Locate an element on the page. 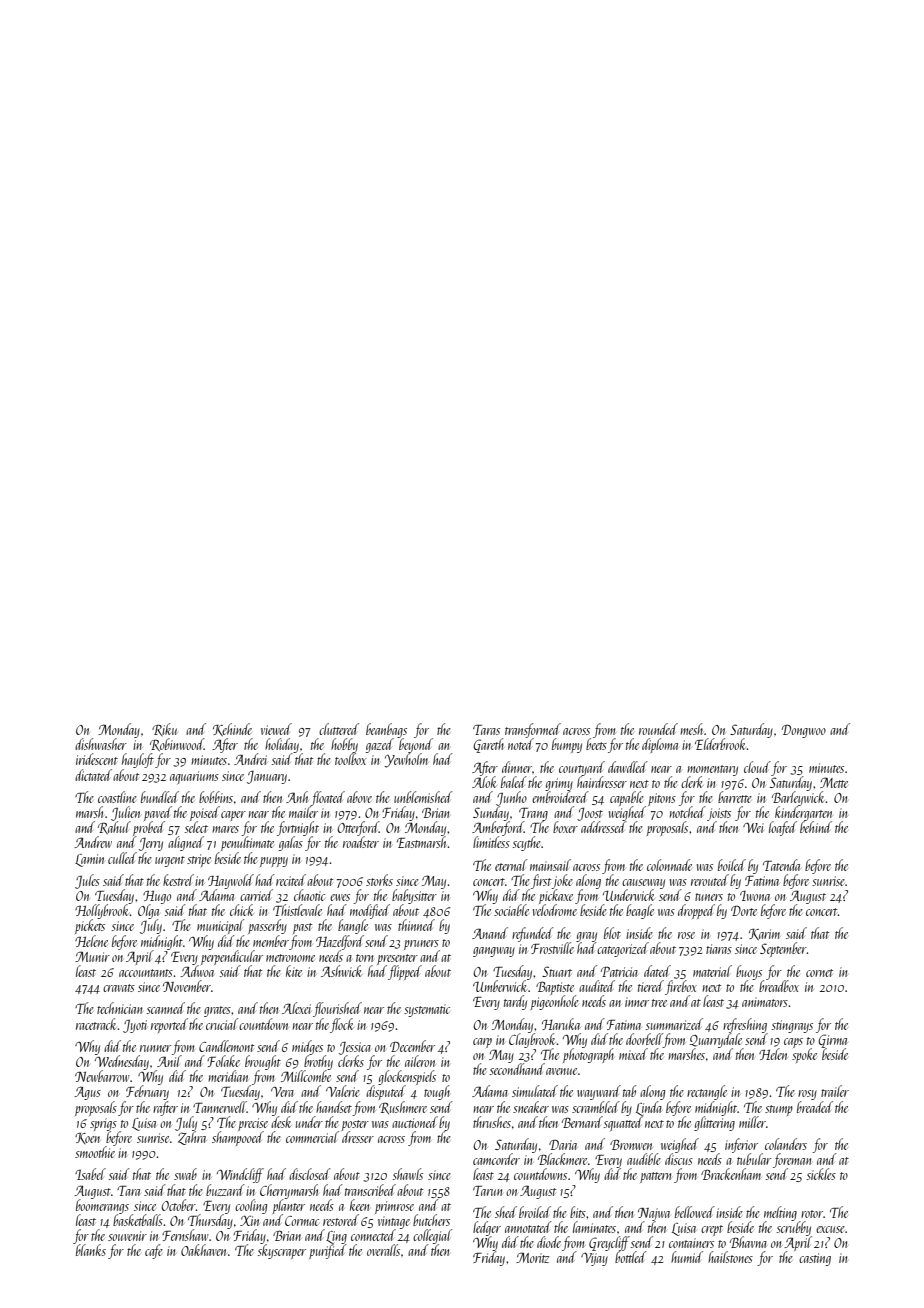 Image resolution: width=924 pixels, height=1308 pixels. dishwasher is located at coordinates (101, 744).
